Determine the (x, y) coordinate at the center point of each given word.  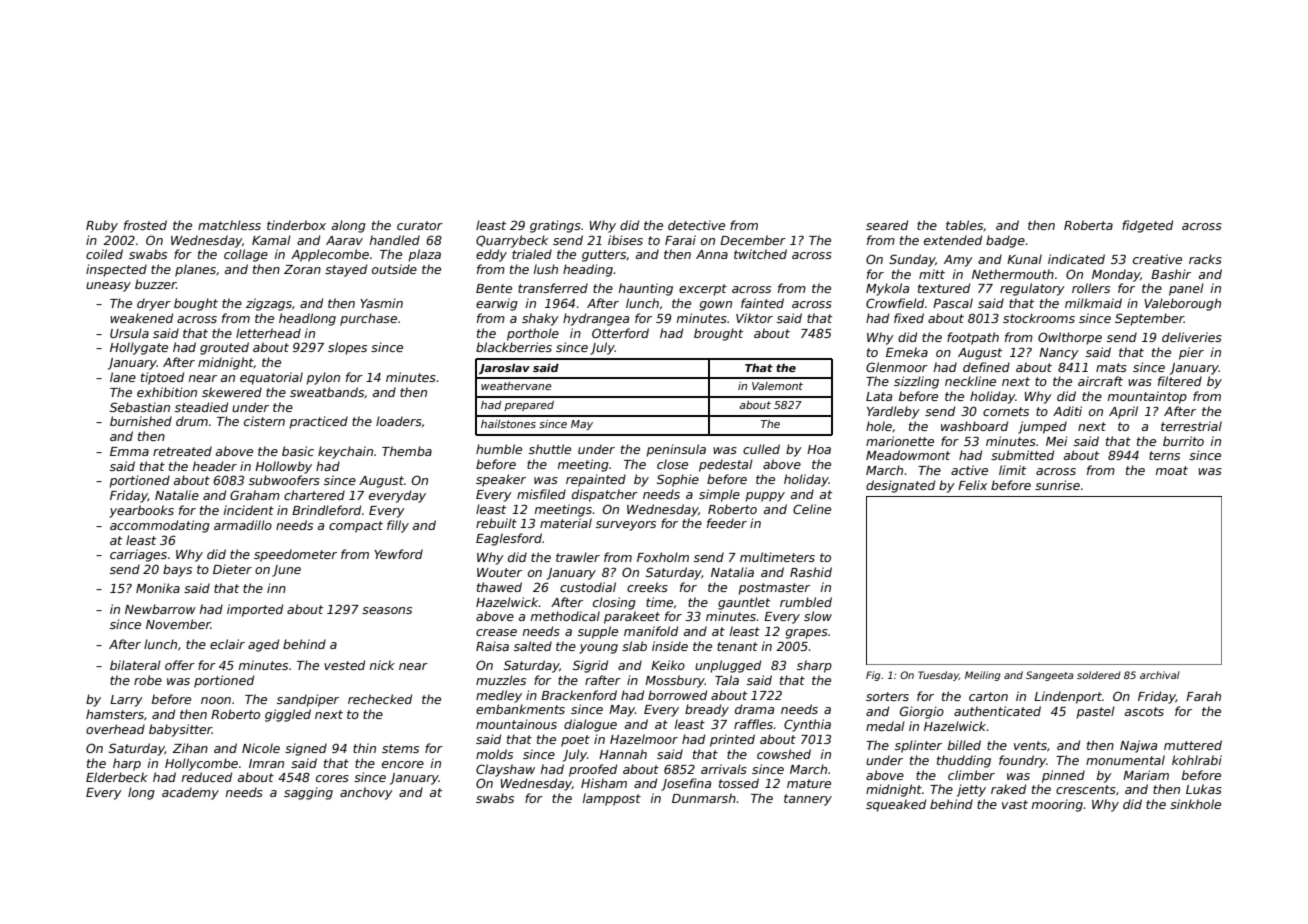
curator (420, 225)
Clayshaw (505, 770)
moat (1172, 470)
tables (964, 225)
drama (754, 709)
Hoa (819, 449)
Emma (129, 451)
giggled (288, 715)
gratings (555, 226)
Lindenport (1068, 697)
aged (263, 645)
